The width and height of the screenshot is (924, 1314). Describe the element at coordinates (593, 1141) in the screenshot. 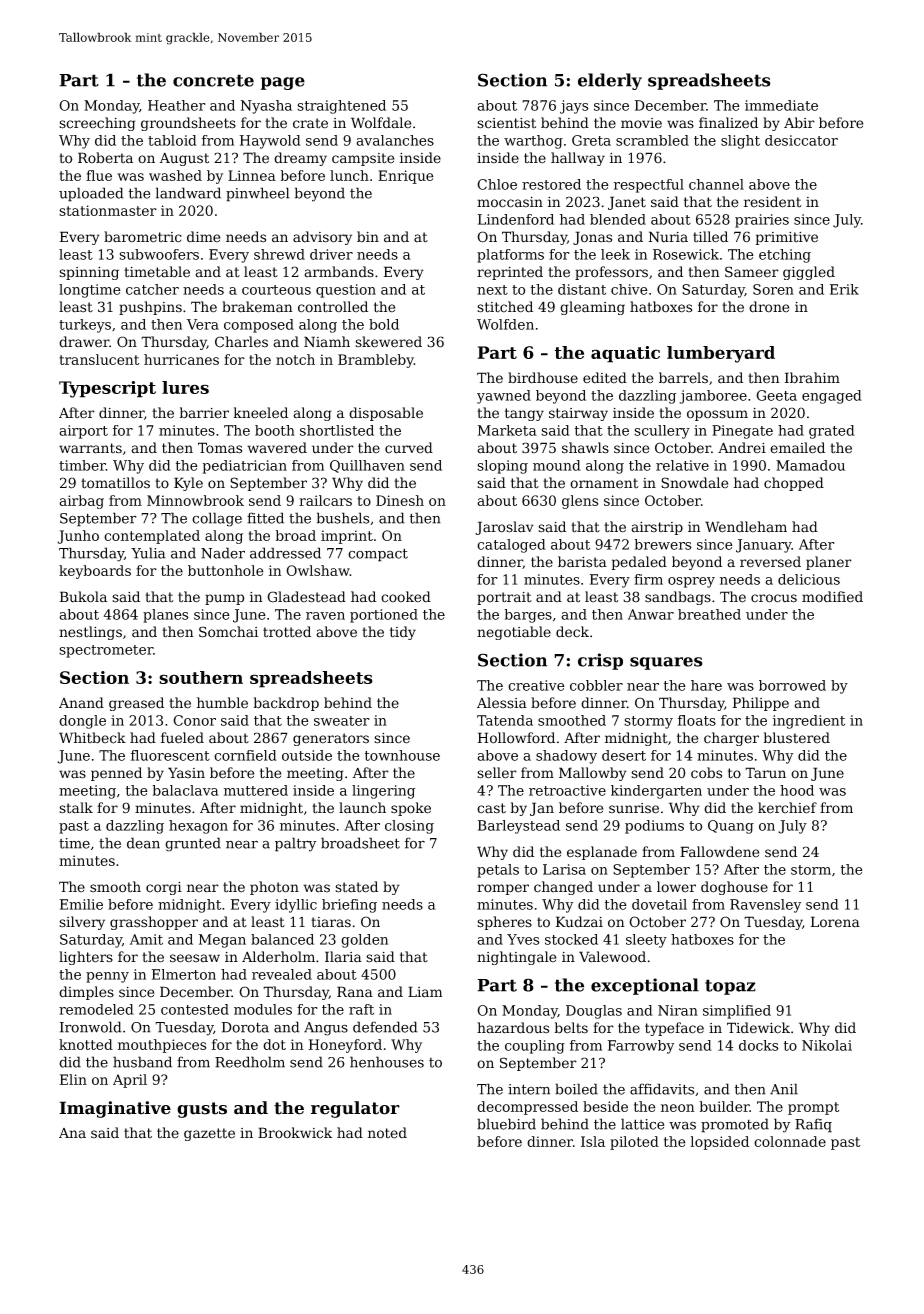

I see `Isla` at that location.
